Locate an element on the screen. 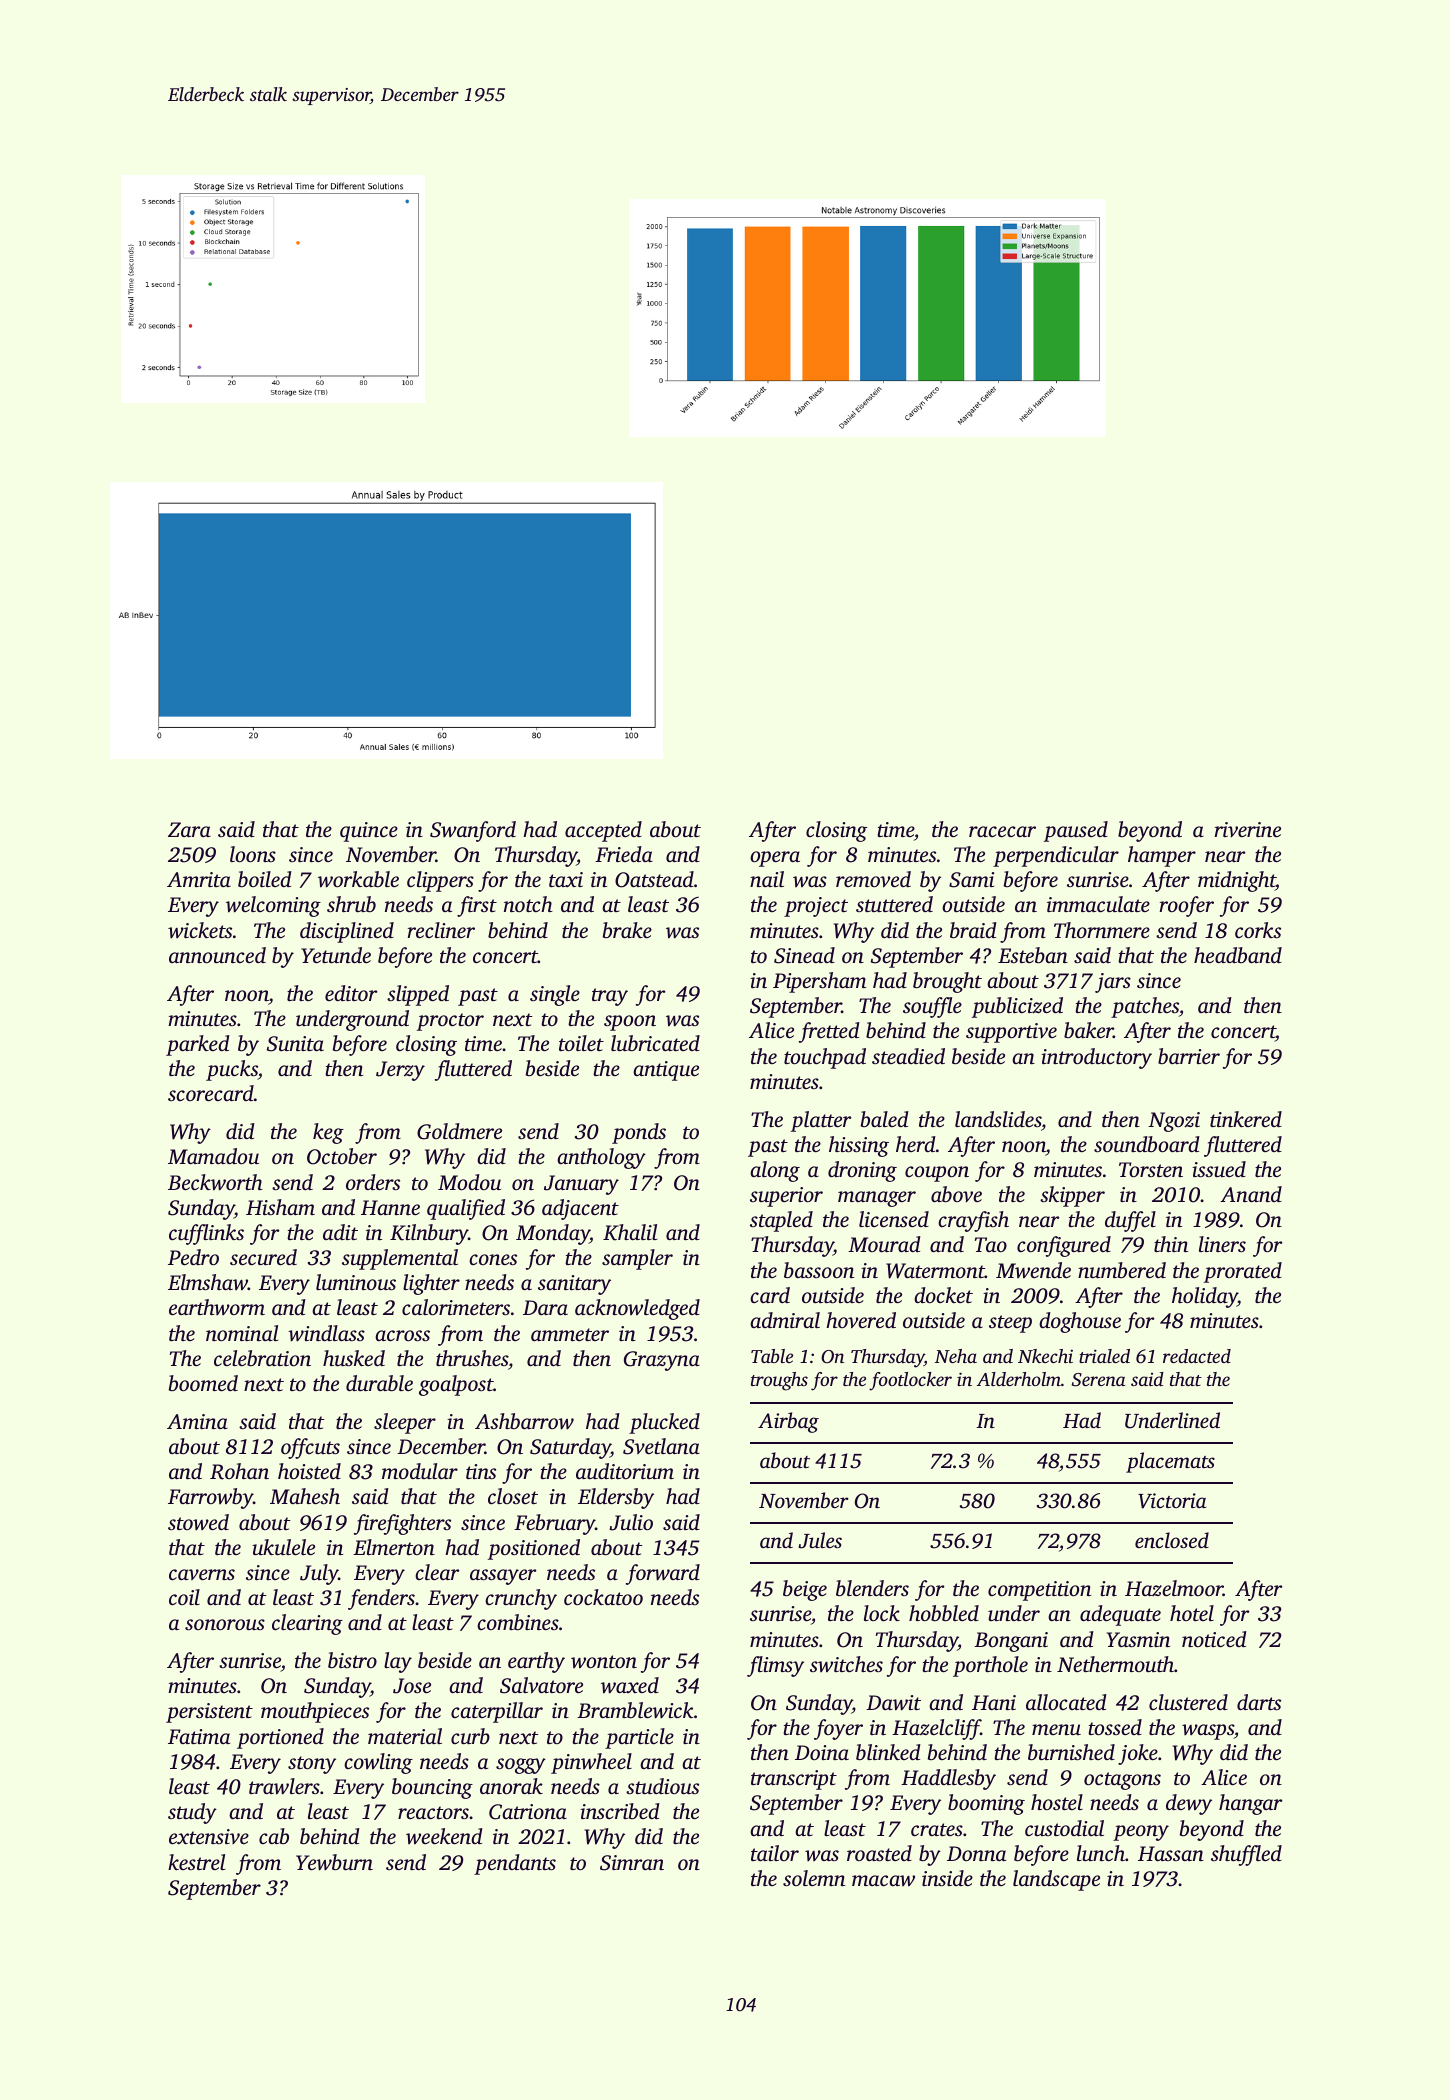 This screenshot has height=2100, width=1450. inscribed is located at coordinates (620, 1811).
